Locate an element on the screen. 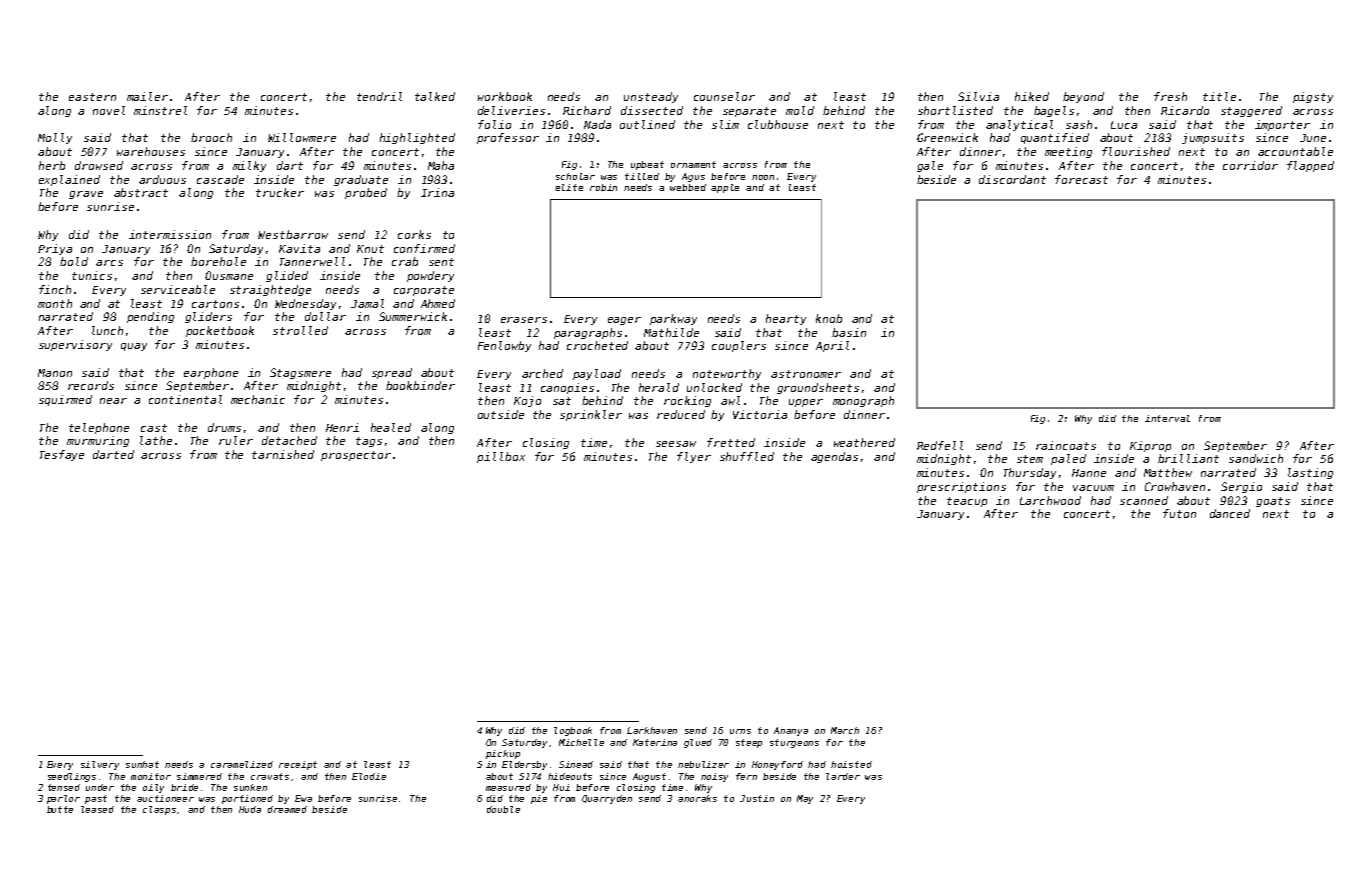 Image resolution: width=1372 pixels, height=887 pixels. workbook is located at coordinates (505, 96).
